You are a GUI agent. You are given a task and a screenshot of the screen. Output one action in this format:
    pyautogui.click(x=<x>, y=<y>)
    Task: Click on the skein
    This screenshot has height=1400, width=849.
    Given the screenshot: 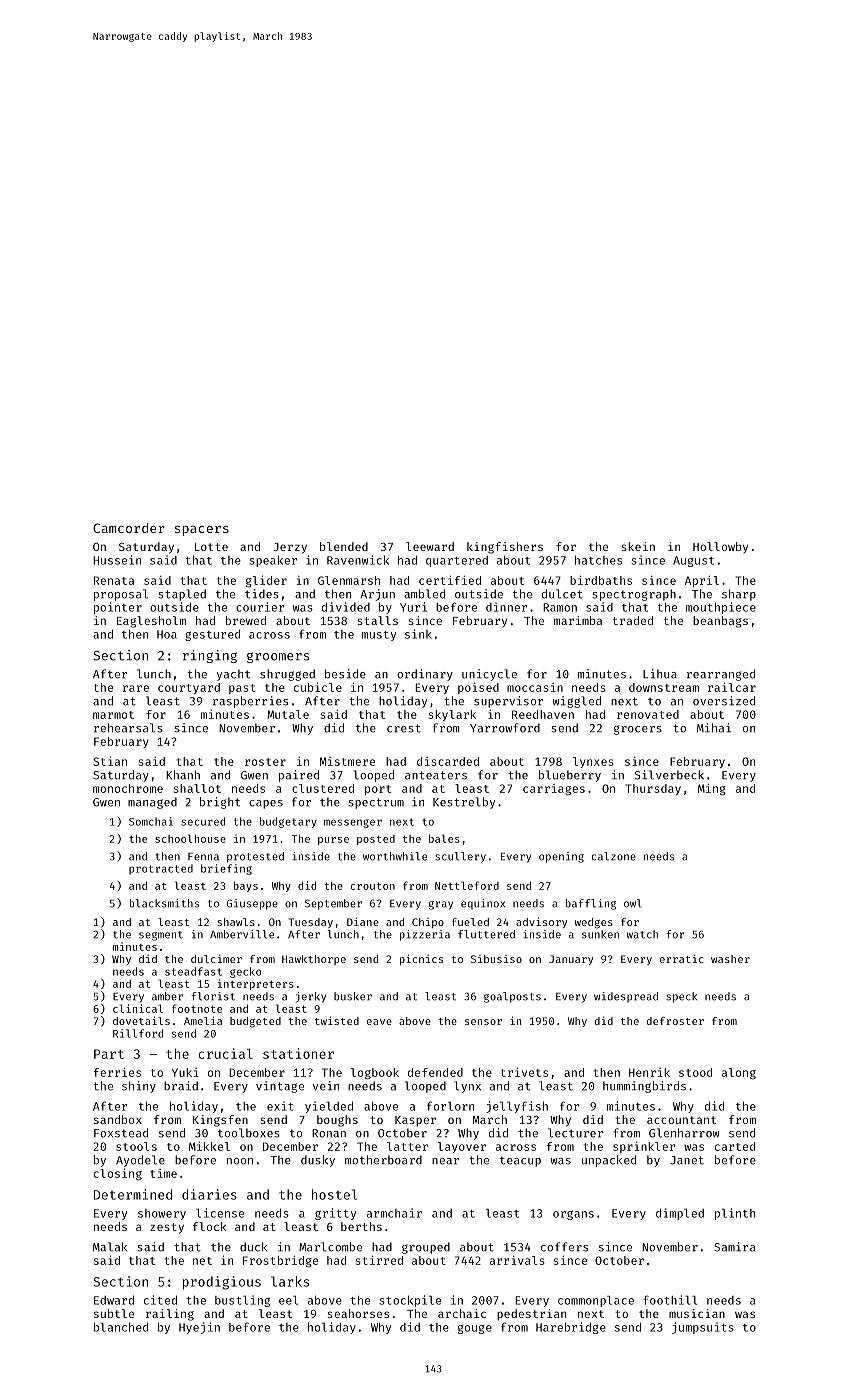 What is the action you would take?
    pyautogui.click(x=638, y=546)
